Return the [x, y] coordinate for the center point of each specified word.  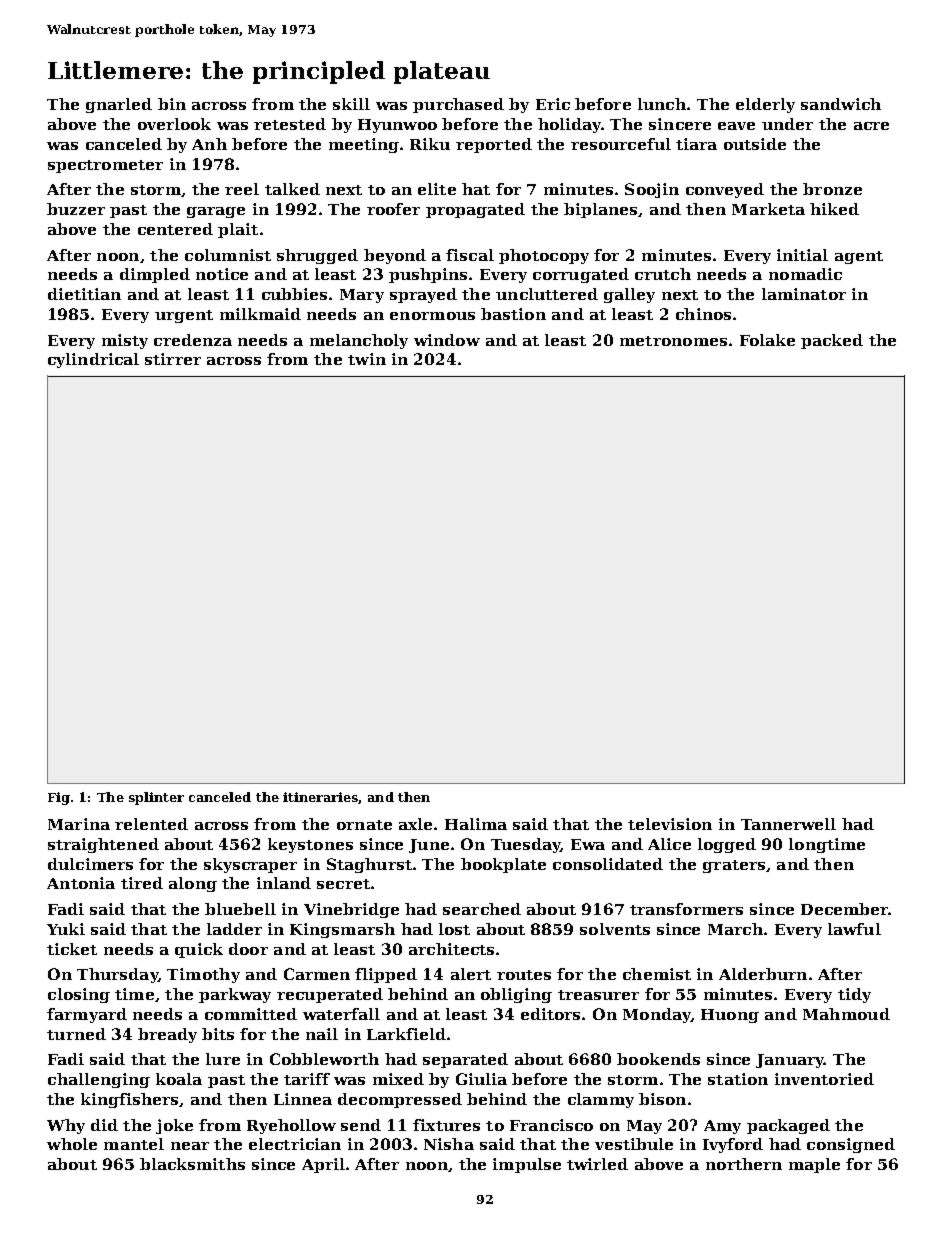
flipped [386, 975]
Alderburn [763, 974]
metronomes [673, 341]
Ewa [588, 844]
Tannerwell [788, 824]
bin [172, 104]
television [670, 824]
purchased [458, 105]
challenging [99, 1080]
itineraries [320, 797]
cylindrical [93, 360]
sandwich [841, 104]
